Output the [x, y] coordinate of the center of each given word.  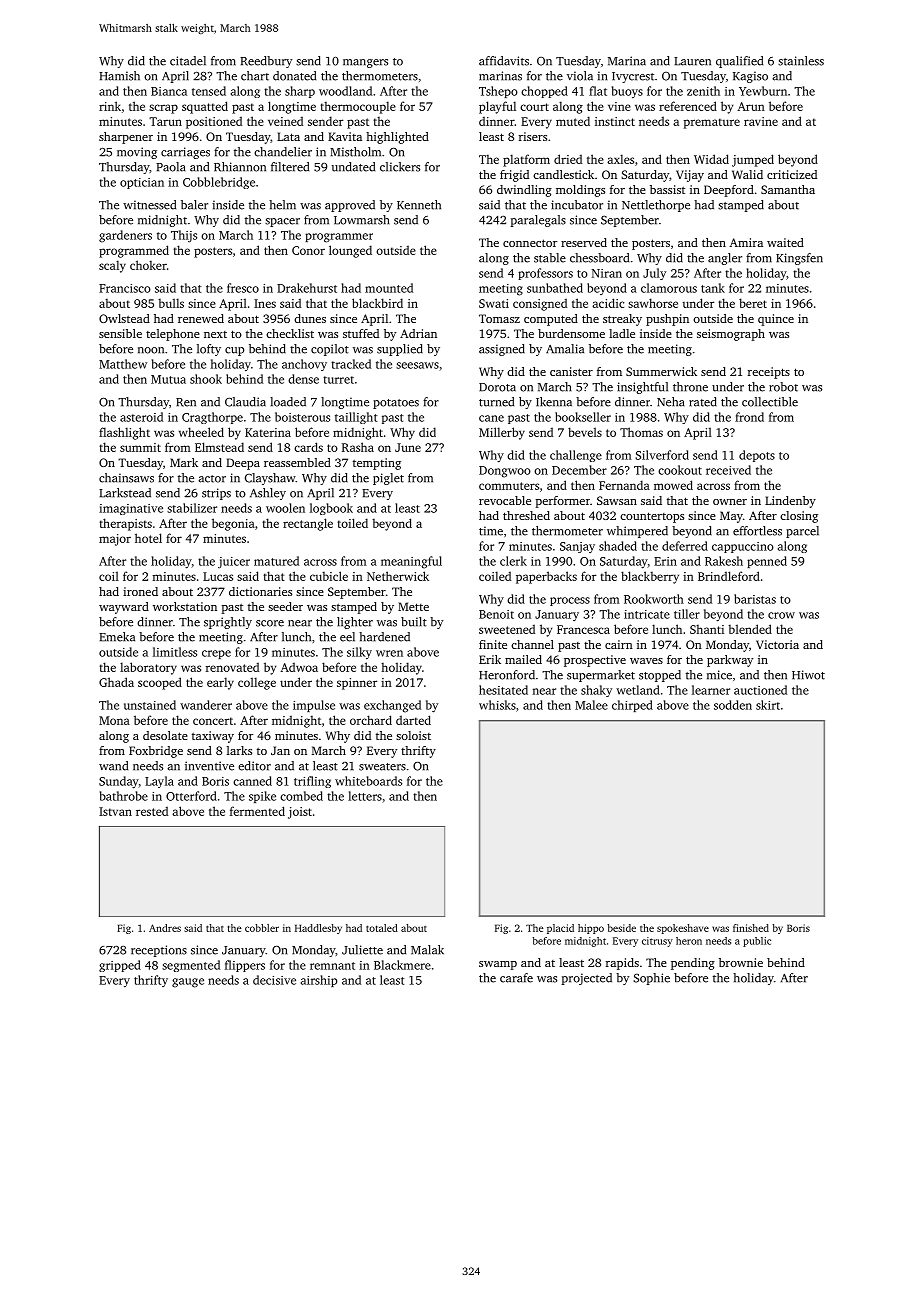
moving [137, 153]
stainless [801, 61]
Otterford [191, 796]
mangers [365, 63]
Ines [265, 303]
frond [749, 417]
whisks [497, 705]
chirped [632, 706]
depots [757, 456]
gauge [188, 983]
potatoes [396, 404]
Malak [427, 950]
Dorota [497, 387]
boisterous [302, 417]
